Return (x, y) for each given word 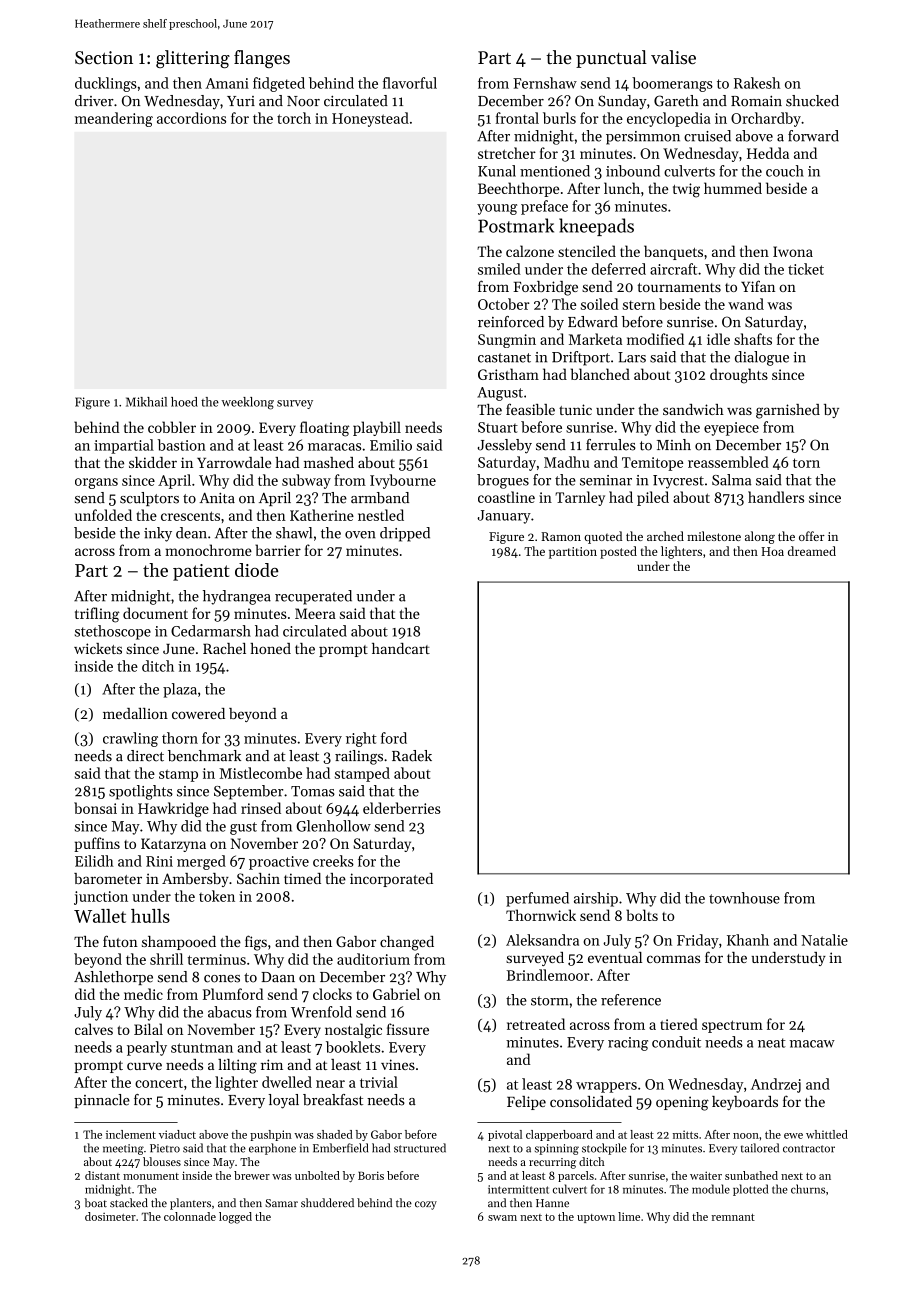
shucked (812, 101)
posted (618, 552)
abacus (230, 1012)
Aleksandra (542, 940)
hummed (733, 188)
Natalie (824, 940)
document (155, 613)
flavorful (410, 83)
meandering (114, 119)
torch (294, 118)
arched (665, 536)
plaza (180, 690)
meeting (123, 1149)
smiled (499, 269)
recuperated (313, 597)
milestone (714, 536)
